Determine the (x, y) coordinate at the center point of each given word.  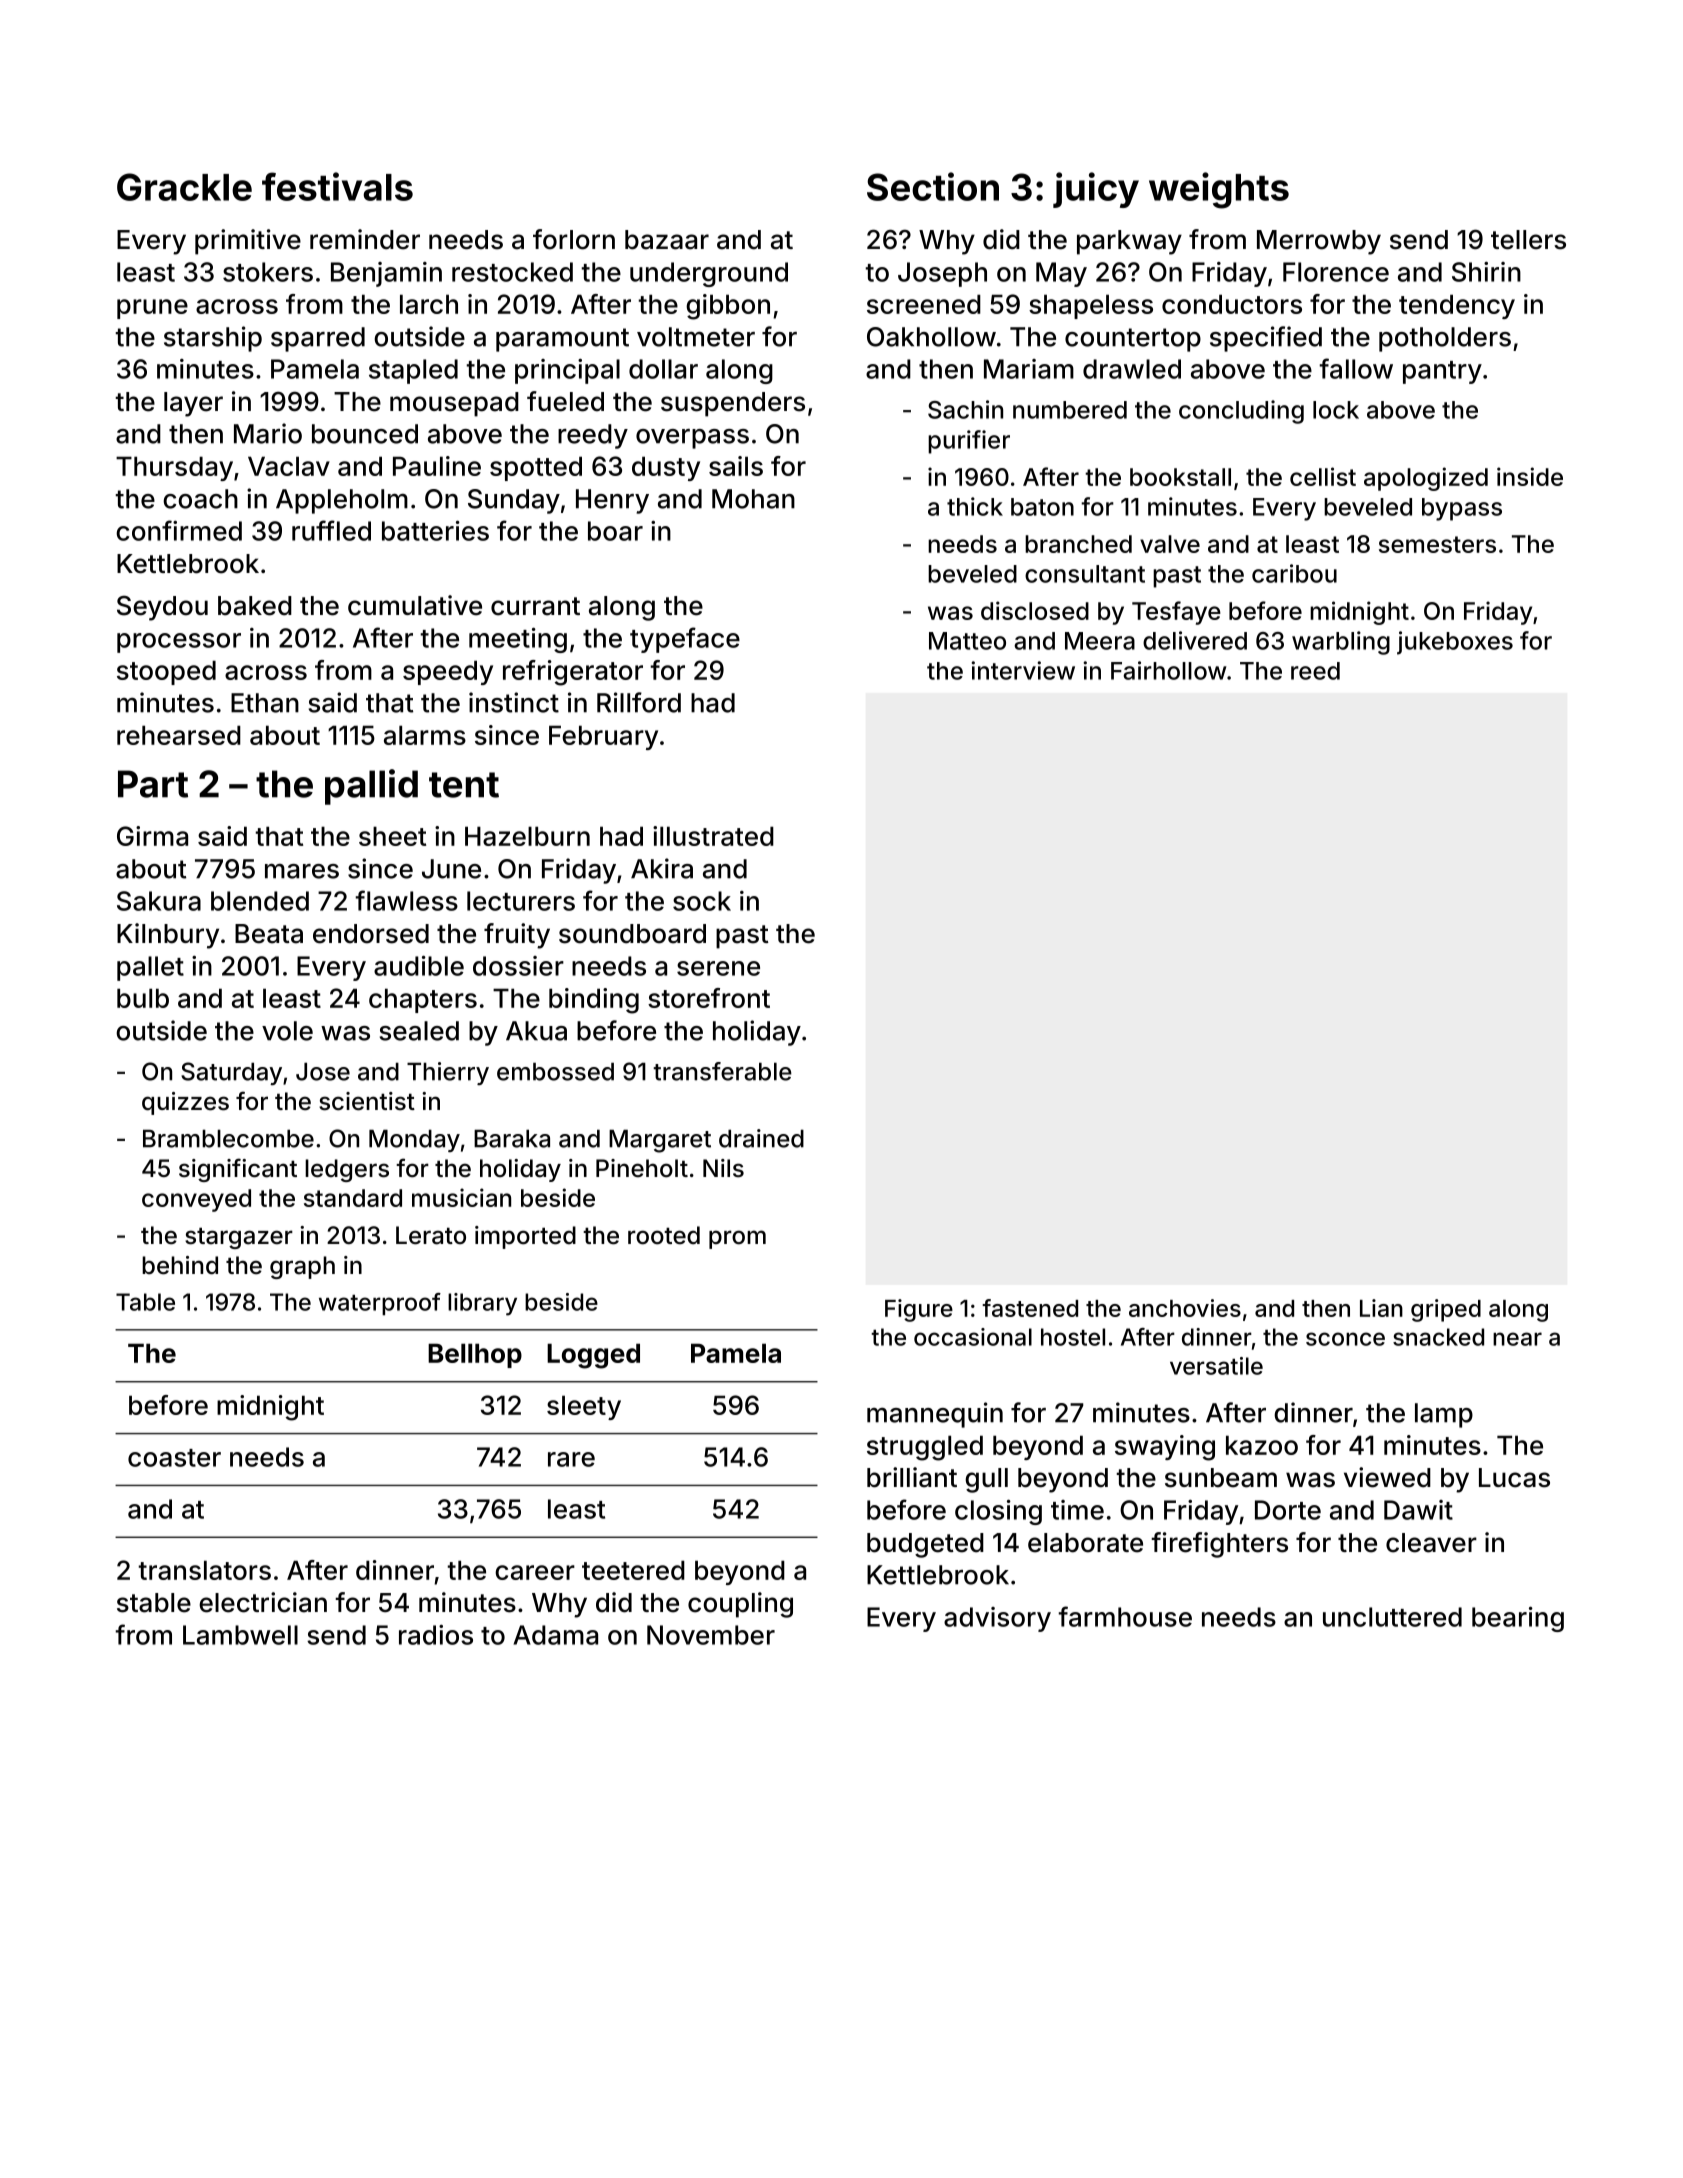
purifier (969, 442)
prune (152, 309)
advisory (997, 1619)
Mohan (753, 499)
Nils (723, 1168)
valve (1170, 544)
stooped (166, 672)
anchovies (1185, 1308)
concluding (1241, 412)
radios (436, 1635)
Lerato (431, 1235)
